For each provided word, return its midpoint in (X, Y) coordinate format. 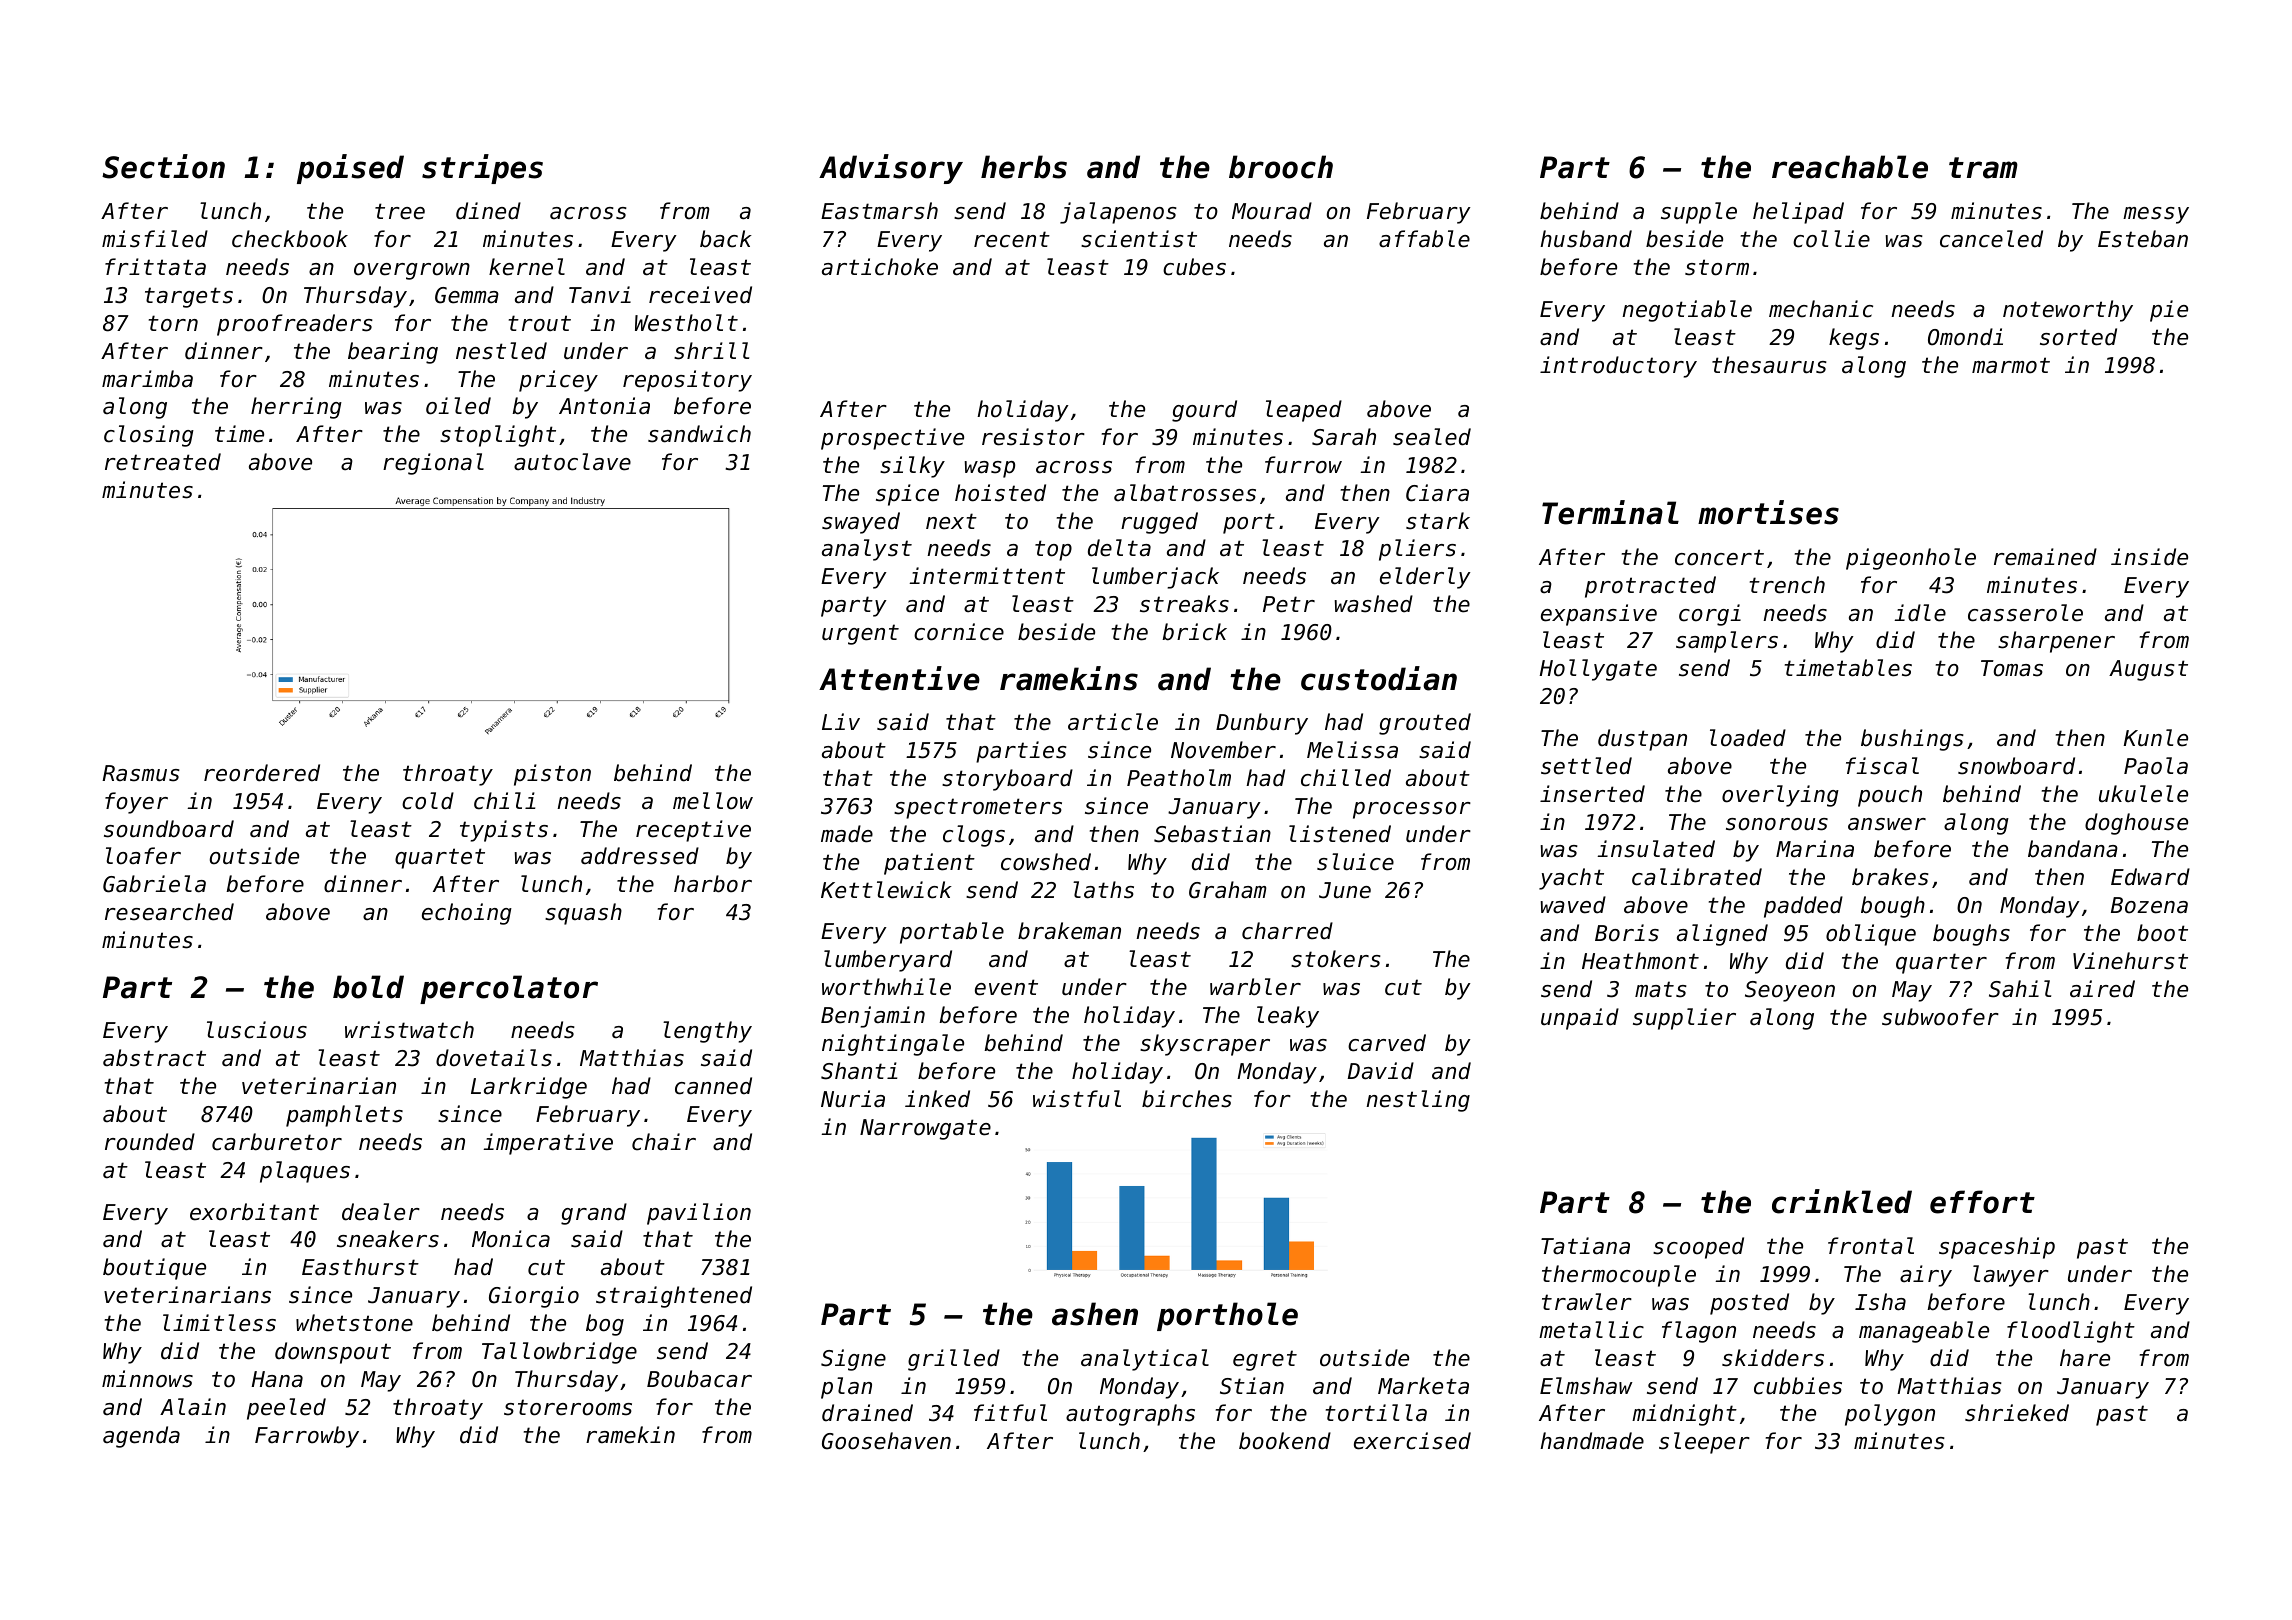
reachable (1850, 167)
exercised (1412, 1441)
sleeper (1704, 1443)
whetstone (354, 1323)
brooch (1281, 167)
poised (350, 169)
